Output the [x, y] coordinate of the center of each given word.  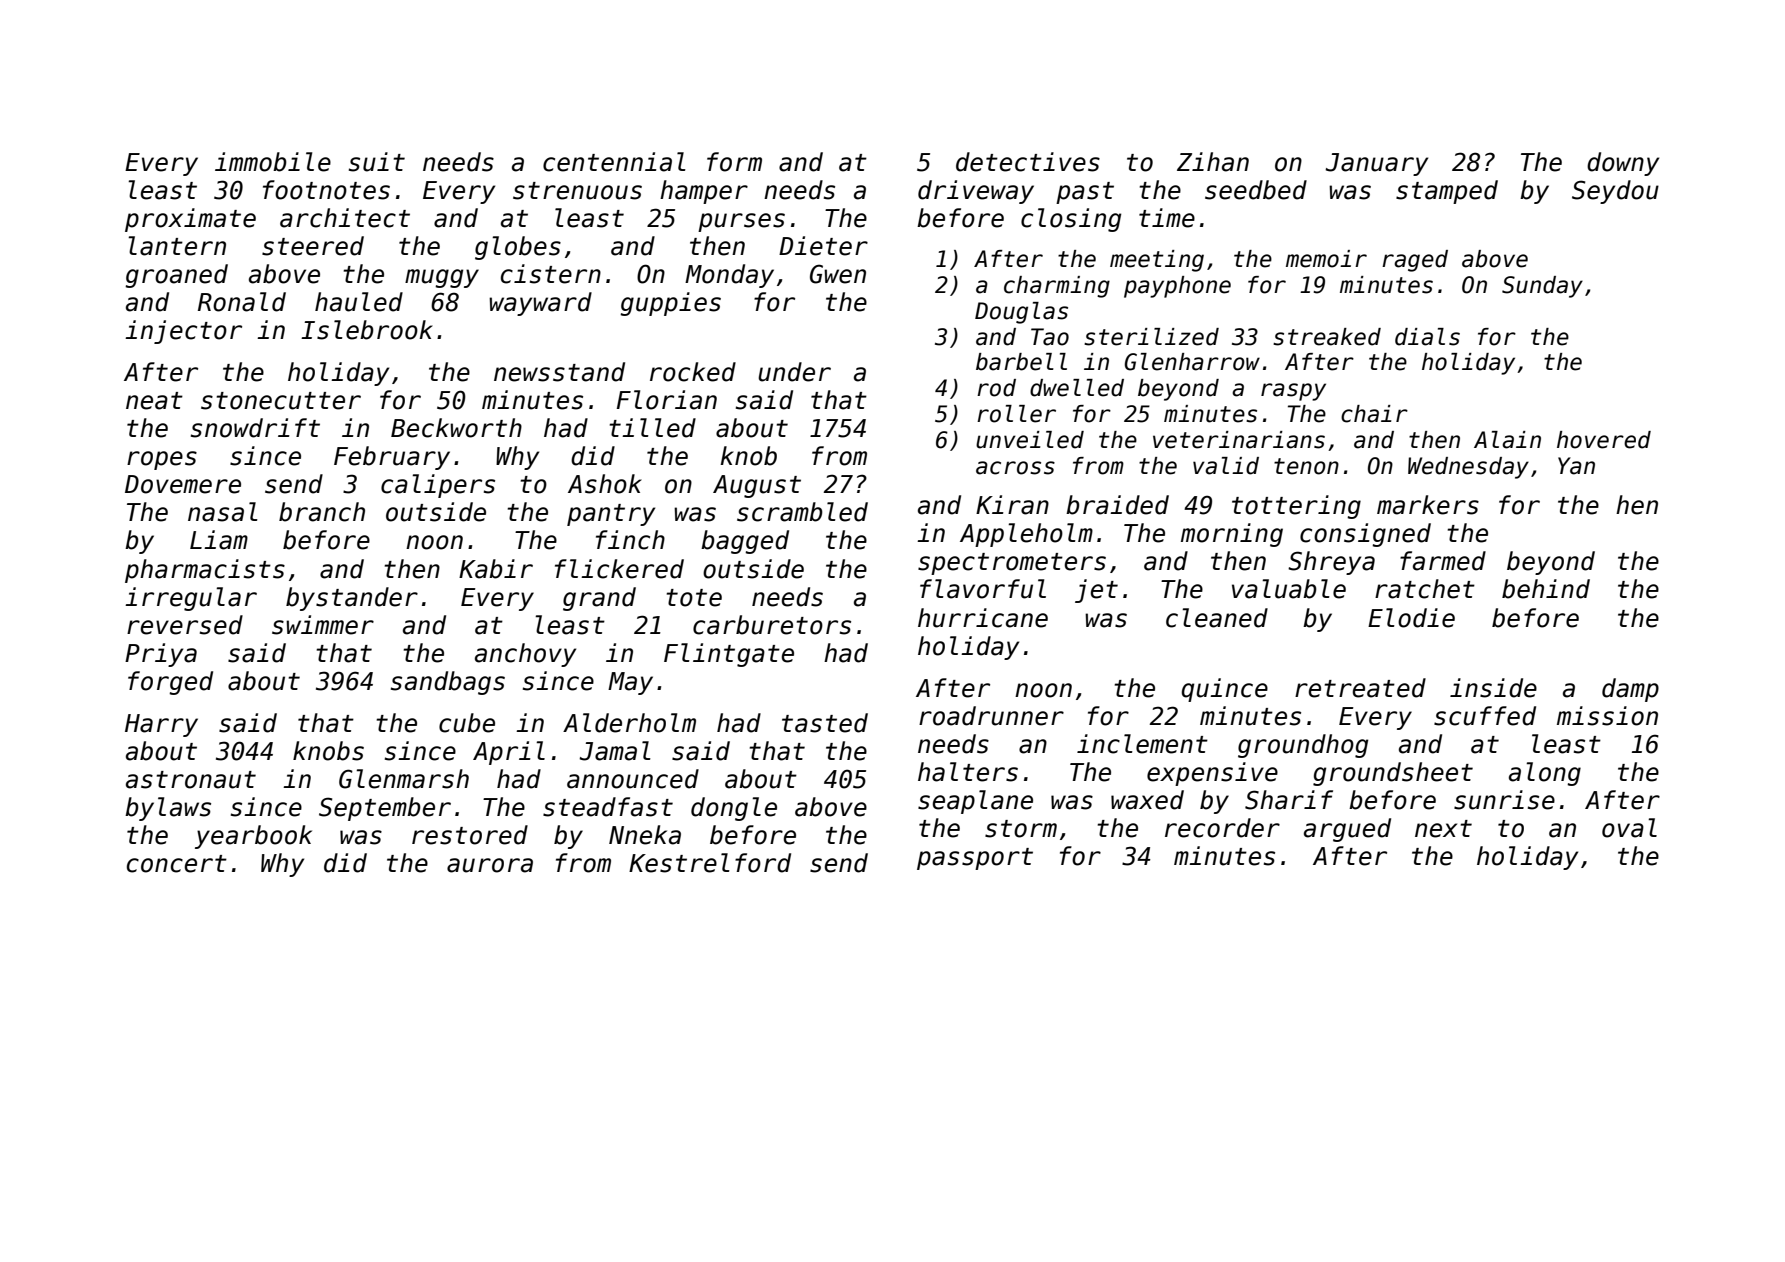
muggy [442, 278]
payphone [1177, 287]
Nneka [645, 835]
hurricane [983, 618]
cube [467, 723]
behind [1546, 589]
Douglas [1021, 313]
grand [599, 599]
